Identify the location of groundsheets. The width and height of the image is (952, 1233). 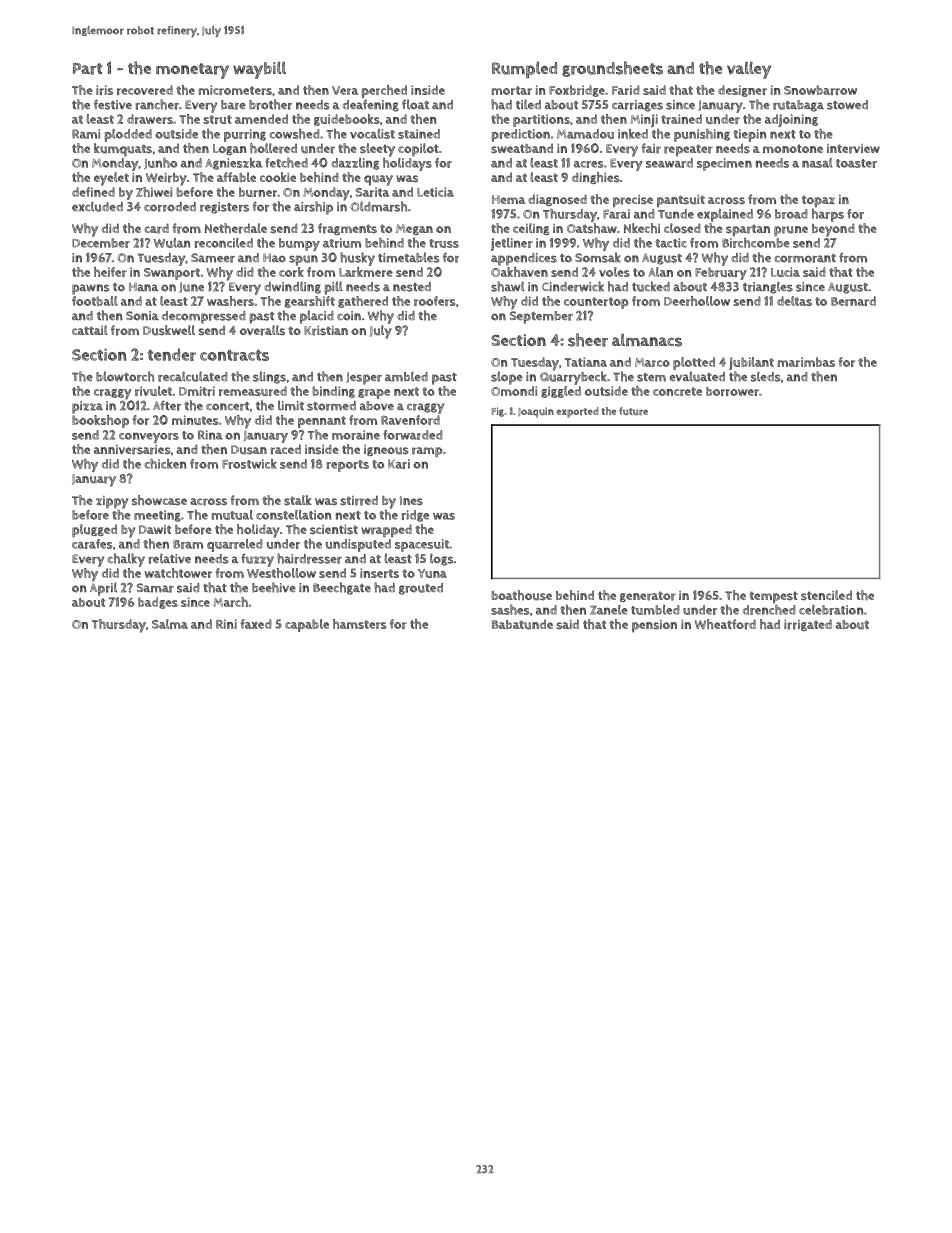
(612, 69).
